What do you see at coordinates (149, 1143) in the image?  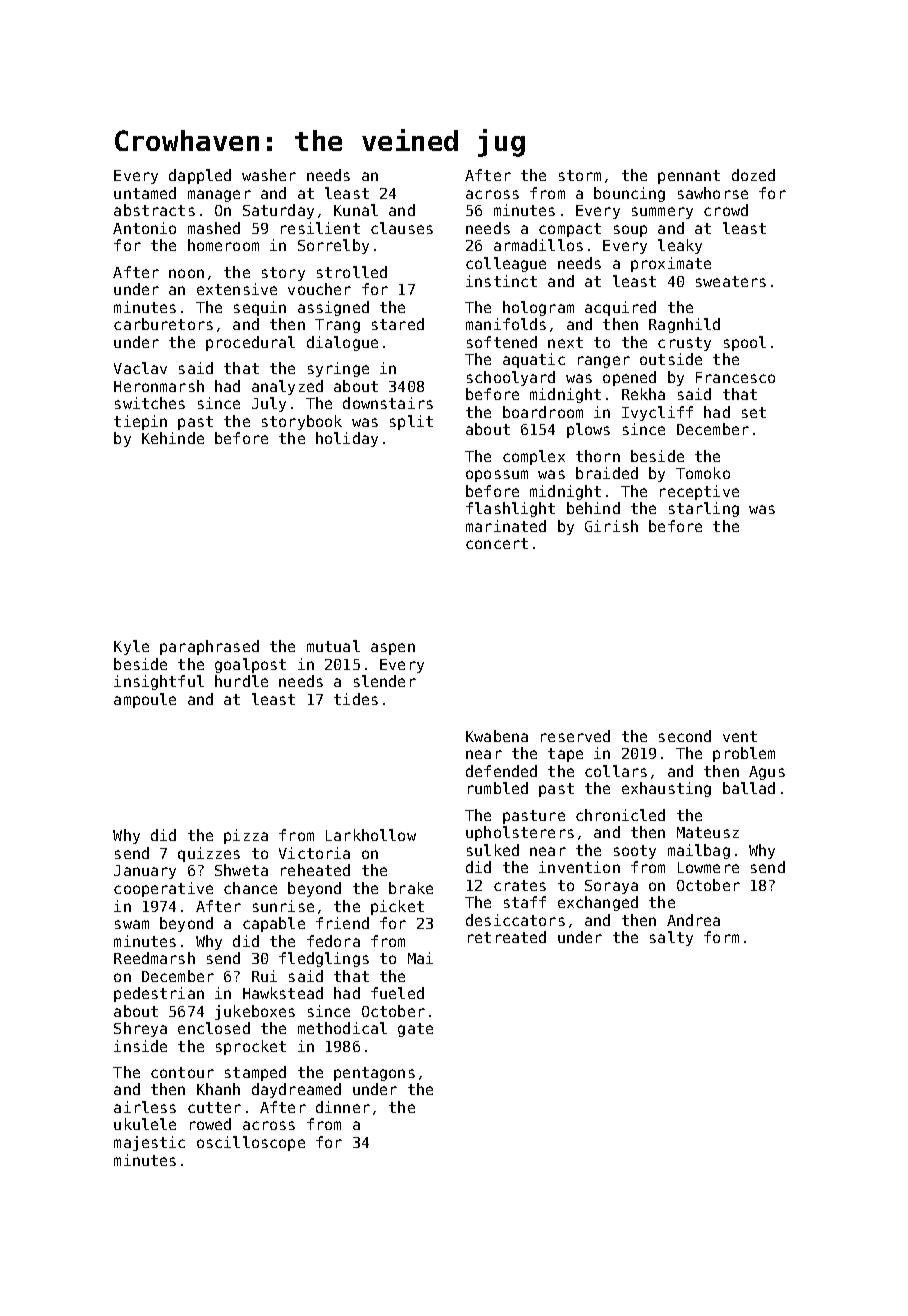 I see `majestic` at bounding box center [149, 1143].
